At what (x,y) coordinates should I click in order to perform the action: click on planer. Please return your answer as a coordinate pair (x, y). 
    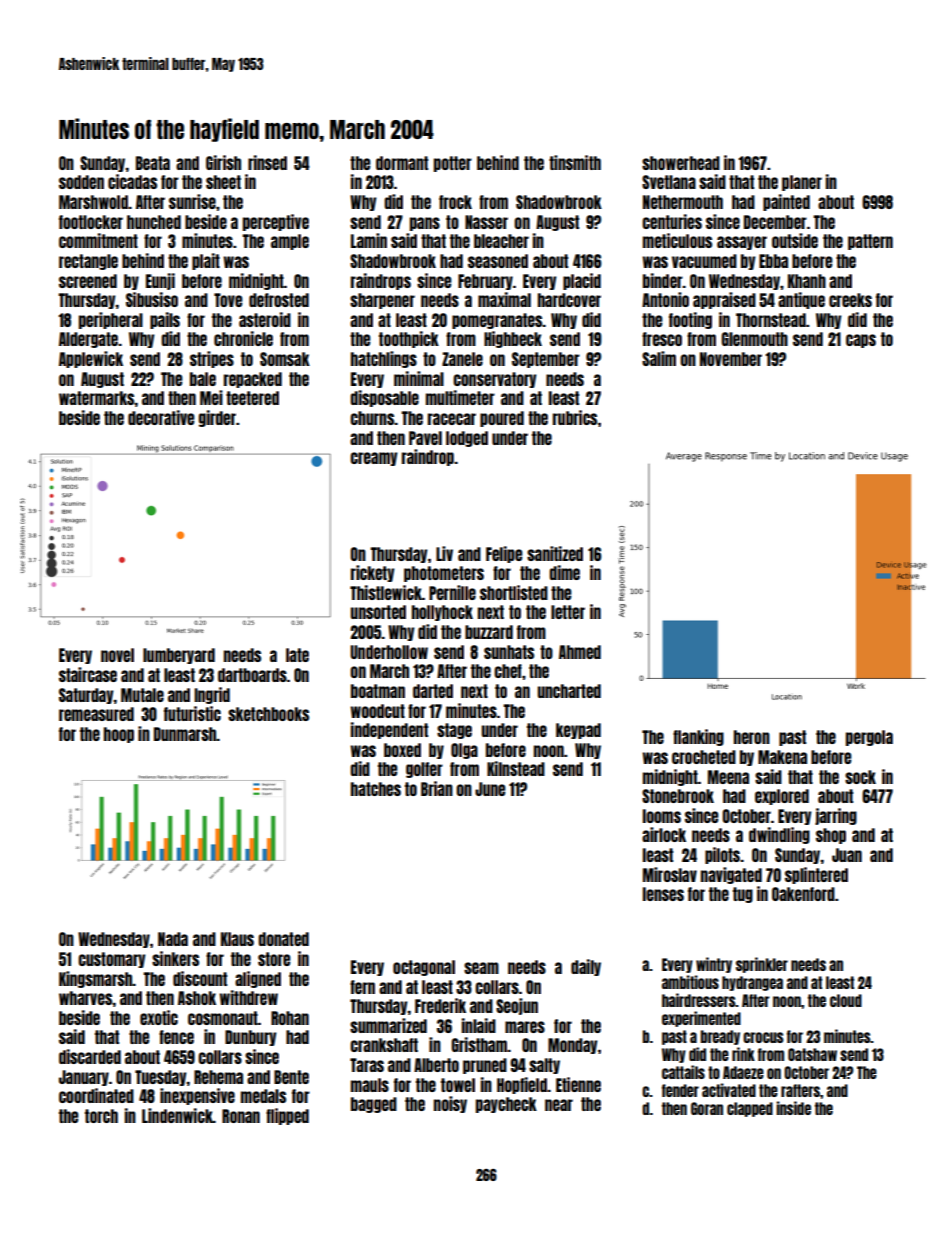
    Looking at the image, I should click on (802, 183).
